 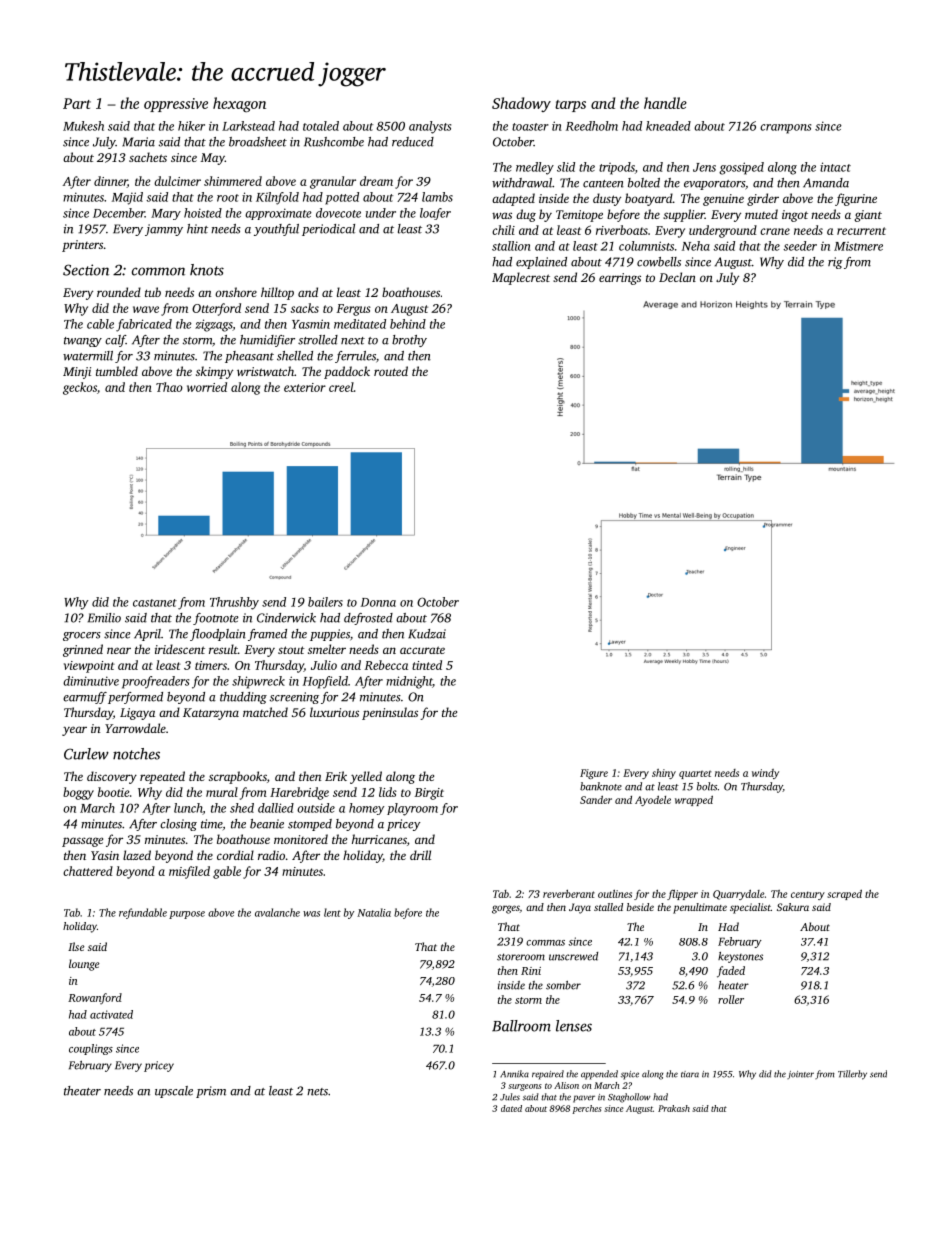 What do you see at coordinates (86, 270) in the document?
I see `Section` at bounding box center [86, 270].
